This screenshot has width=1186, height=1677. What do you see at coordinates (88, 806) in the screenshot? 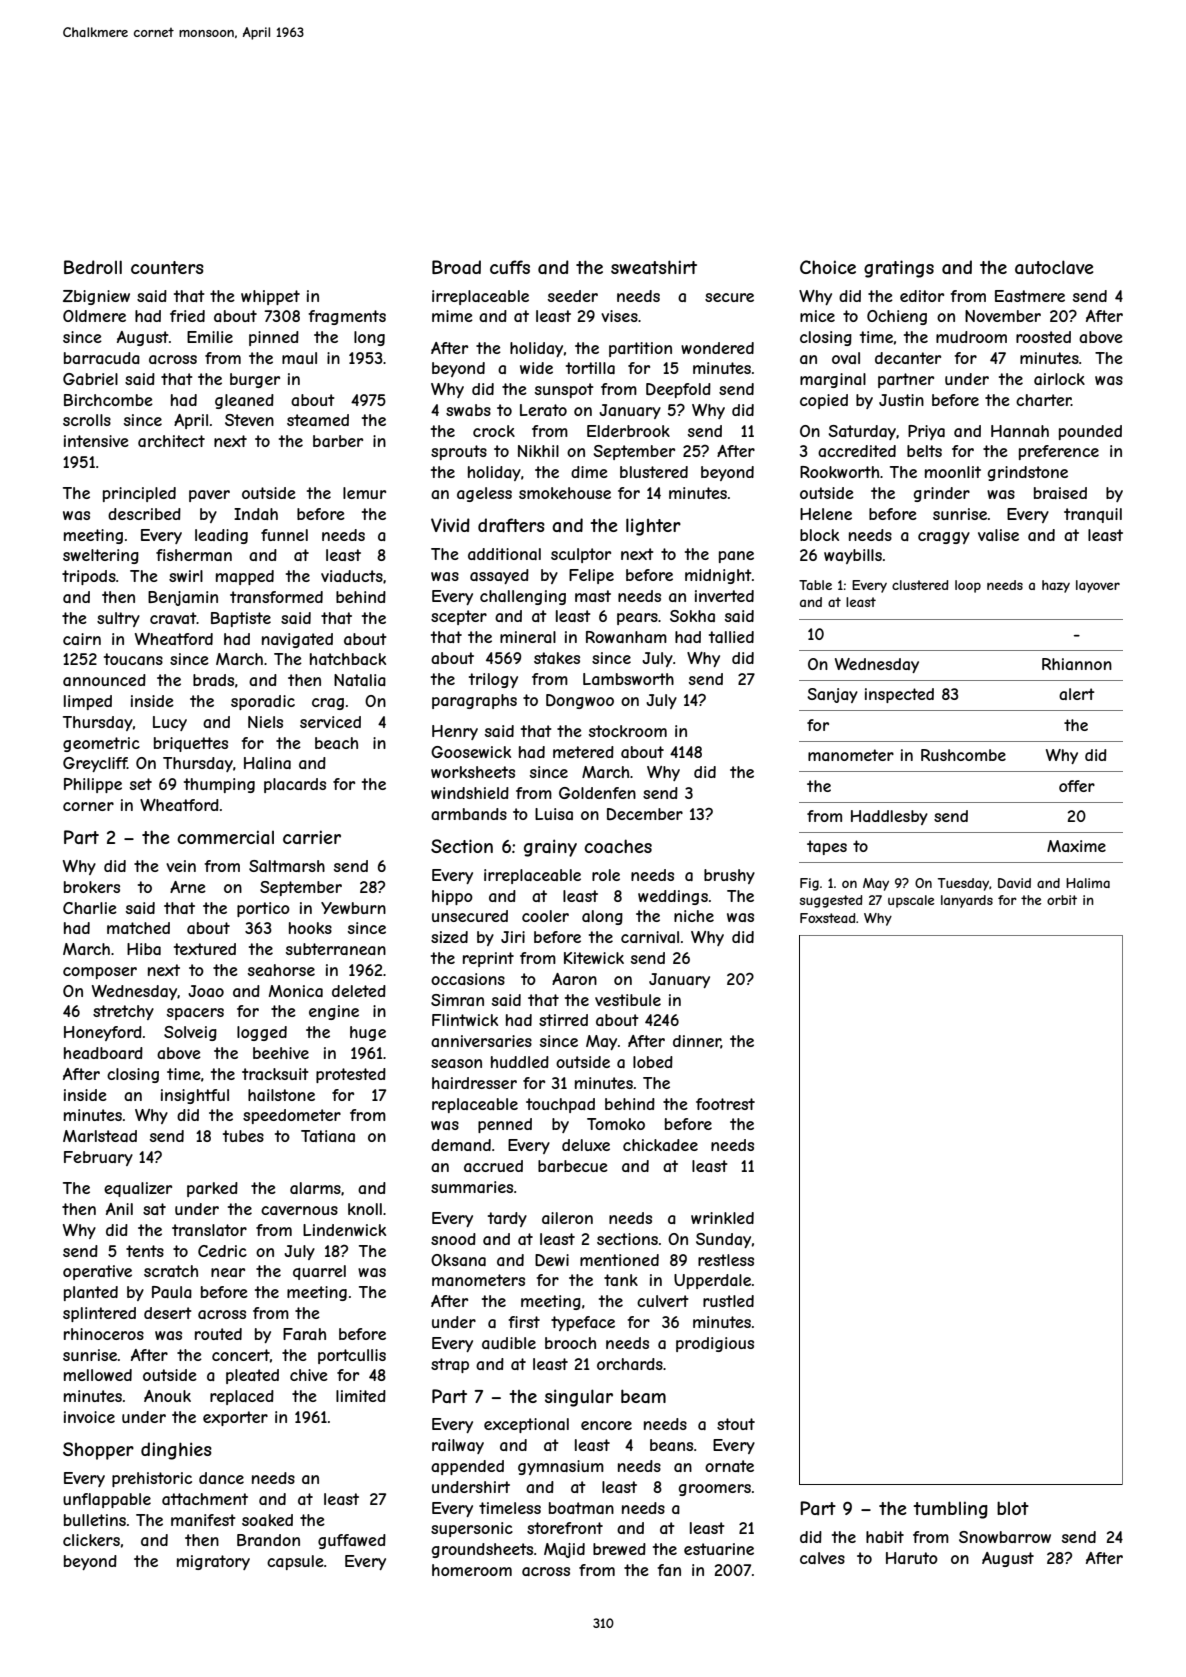
I see `corner` at bounding box center [88, 806].
